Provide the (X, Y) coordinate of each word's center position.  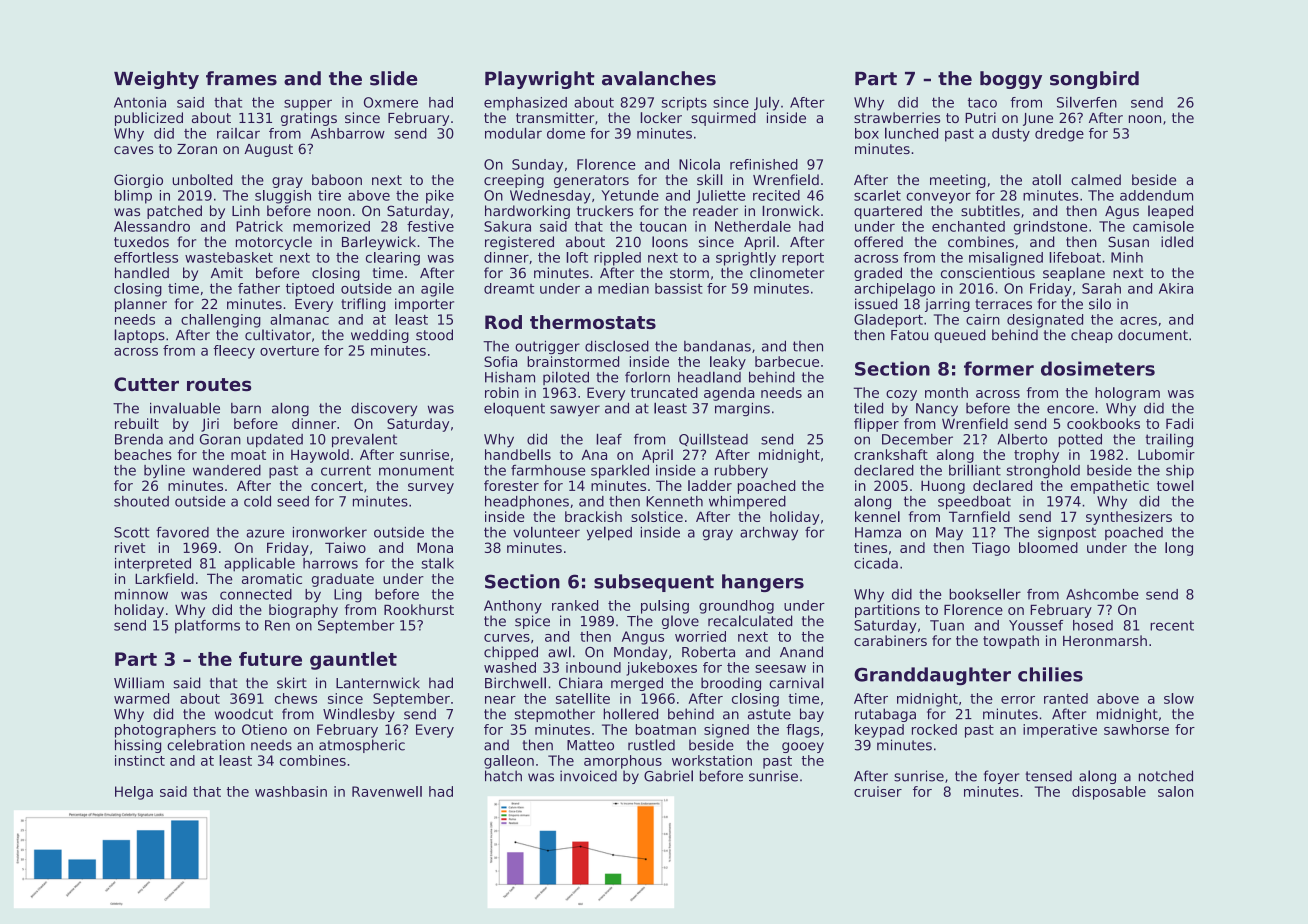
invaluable (185, 408)
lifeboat (1075, 257)
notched (1166, 776)
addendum (1156, 195)
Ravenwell (387, 791)
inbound (593, 667)
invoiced (588, 776)
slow (1179, 698)
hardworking (527, 212)
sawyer (575, 410)
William (139, 683)
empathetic (1110, 487)
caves (134, 150)
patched (174, 212)
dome (566, 133)
